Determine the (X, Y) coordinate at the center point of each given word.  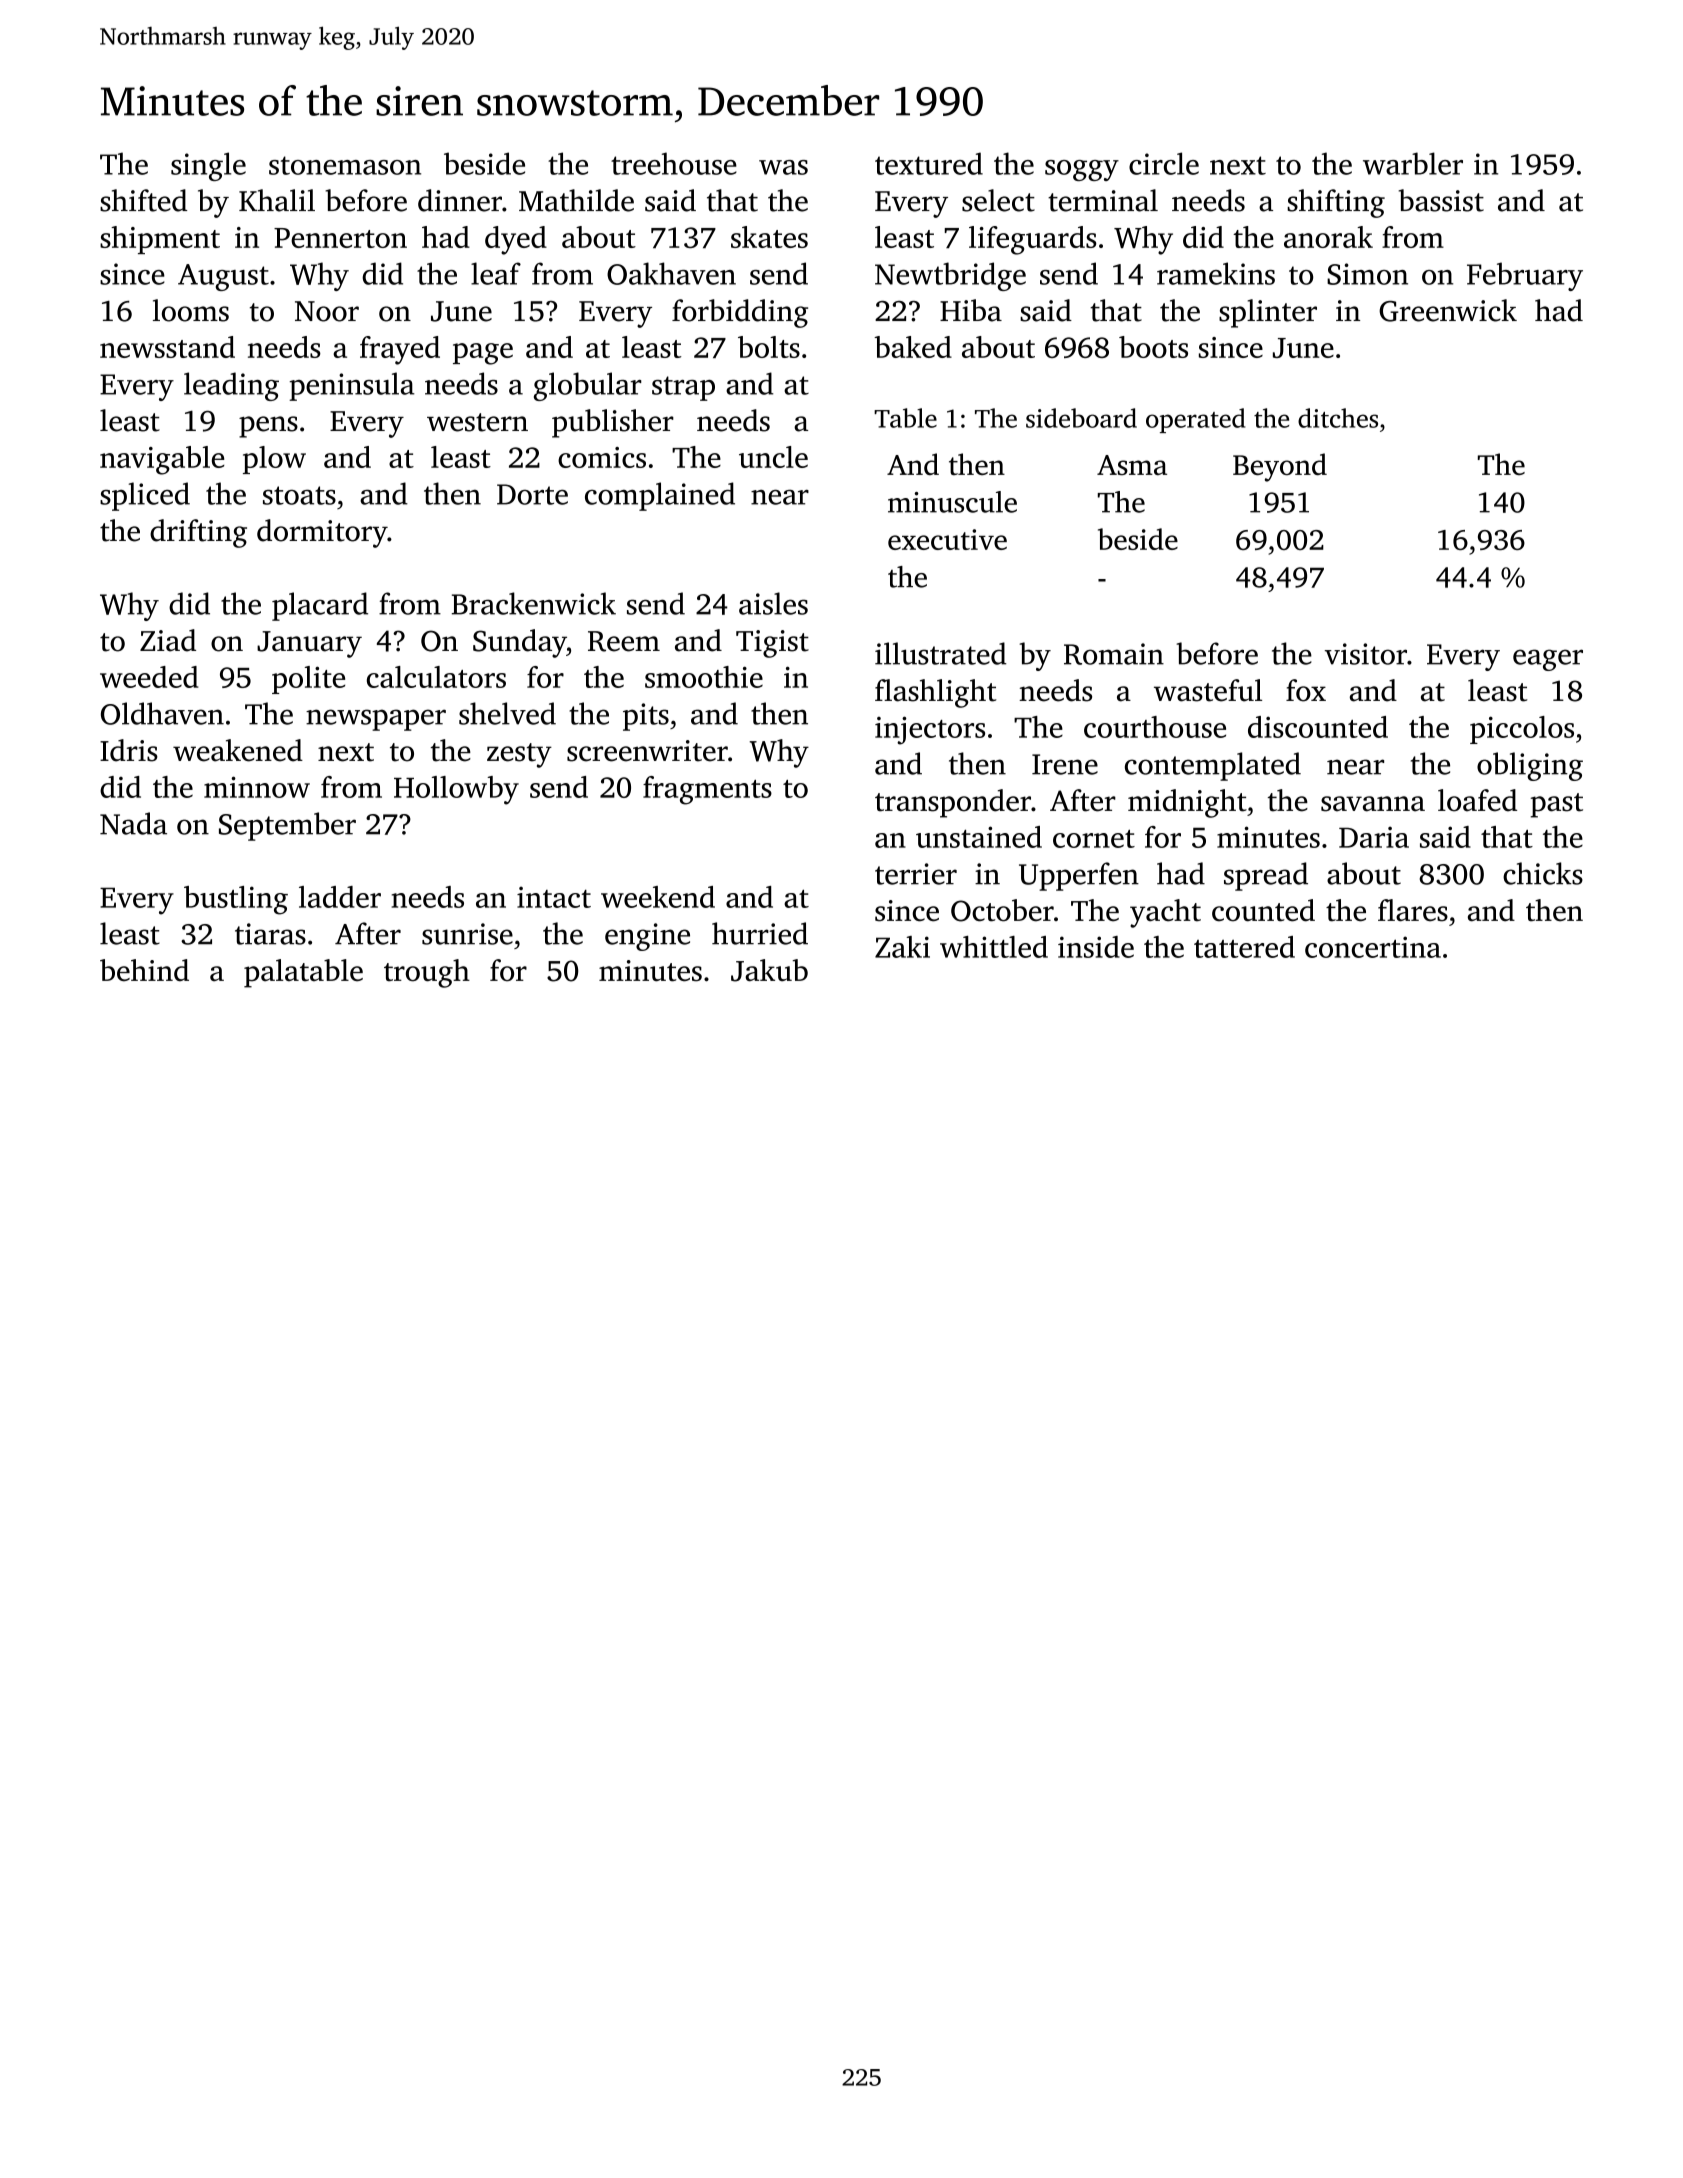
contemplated (1213, 766)
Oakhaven (671, 273)
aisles (773, 603)
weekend (658, 897)
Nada (133, 823)
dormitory (322, 533)
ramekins (1216, 273)
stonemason (345, 165)
